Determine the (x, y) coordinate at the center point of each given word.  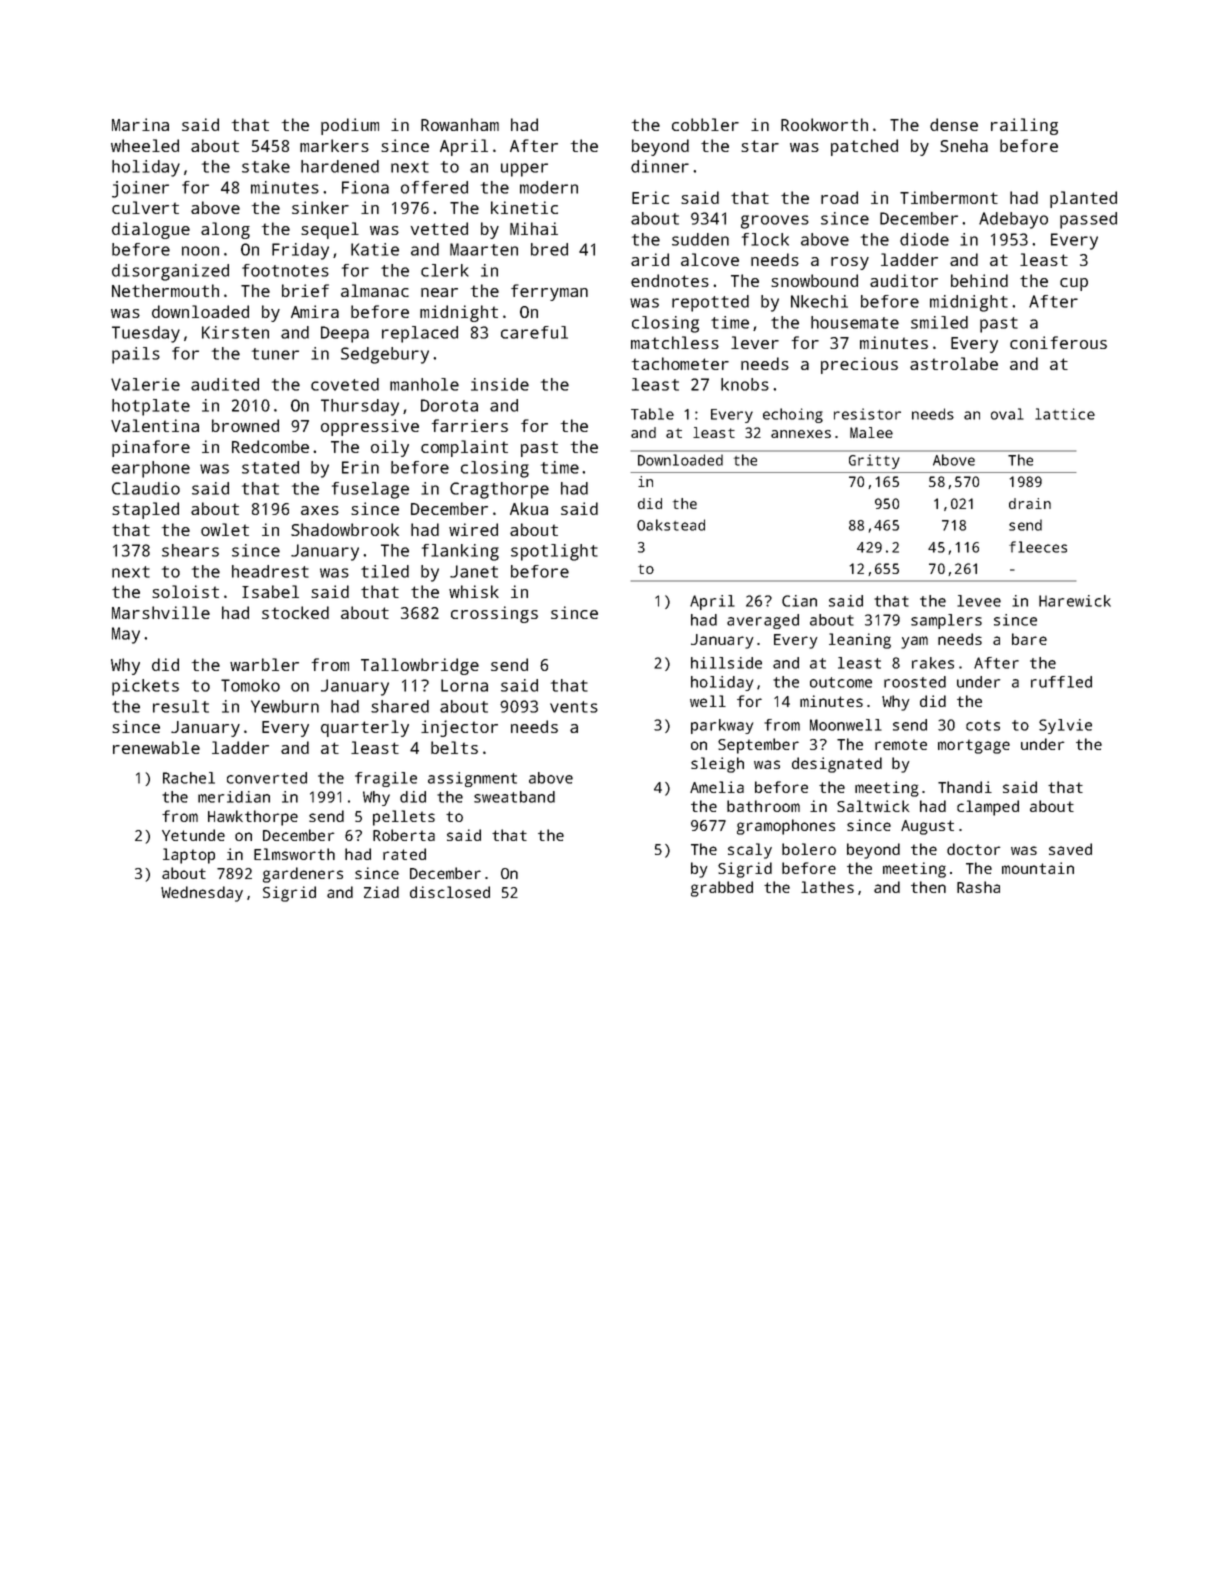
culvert (145, 207)
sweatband (514, 797)
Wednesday (202, 894)
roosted (915, 682)
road (839, 197)
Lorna (464, 685)
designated (837, 765)
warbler (264, 664)
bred (549, 249)
